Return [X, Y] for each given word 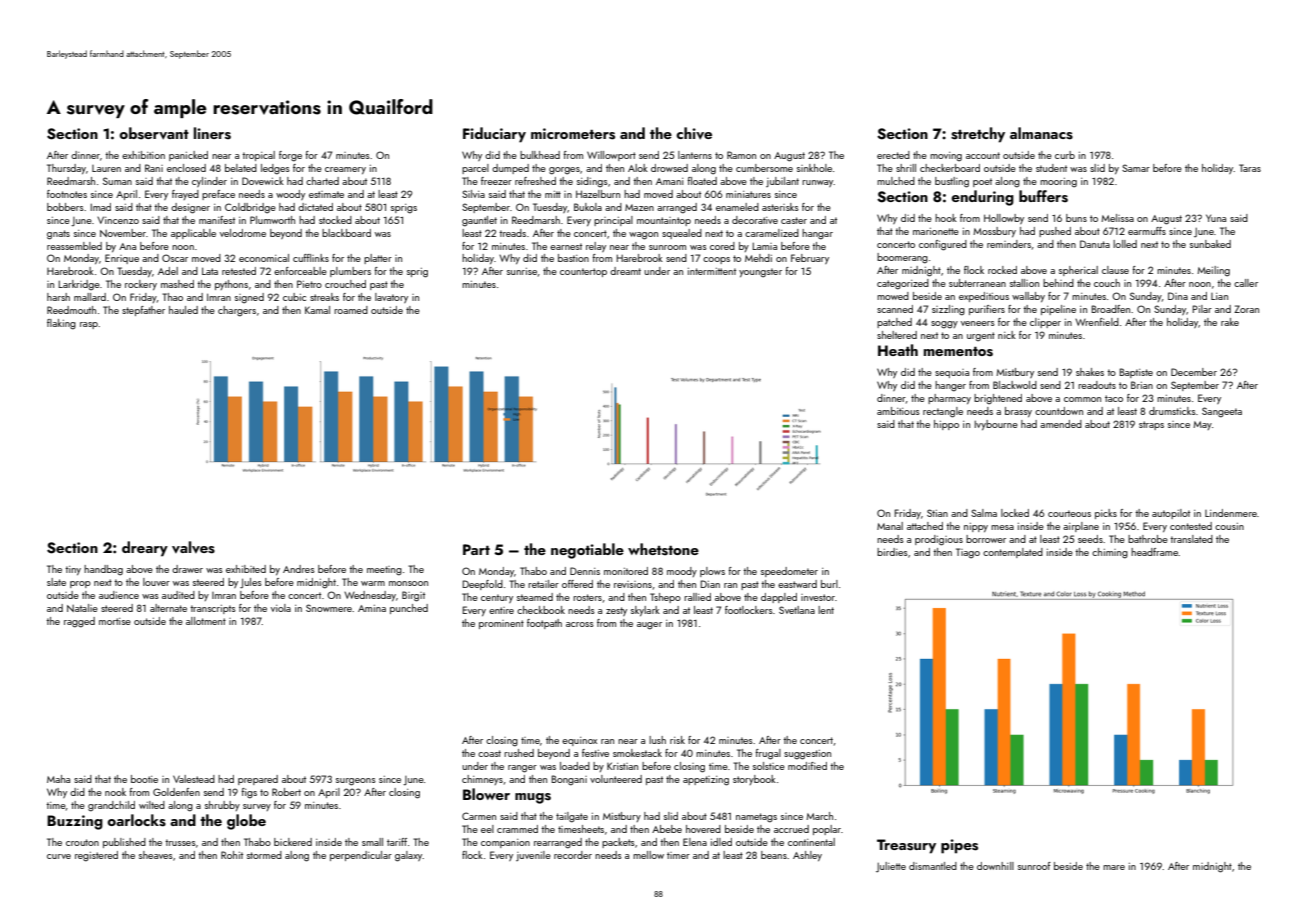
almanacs [1041, 133]
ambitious [898, 411]
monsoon [408, 583]
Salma [984, 513]
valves [193, 547]
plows [712, 572]
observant [154, 133]
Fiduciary [494, 135]
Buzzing [75, 822]
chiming [1110, 553]
